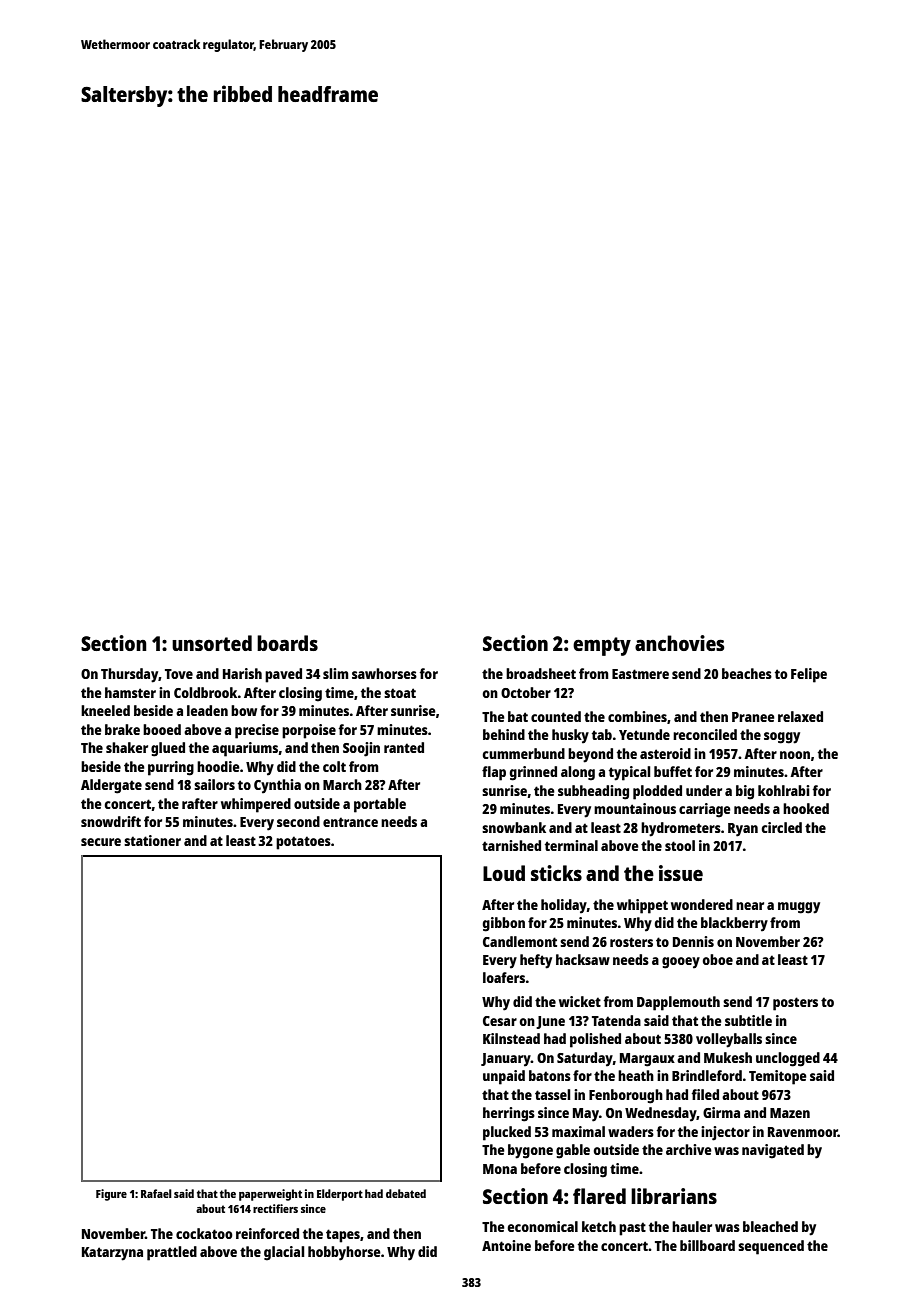  What do you see at coordinates (644, 734) in the screenshot?
I see `Yetunde` at bounding box center [644, 734].
